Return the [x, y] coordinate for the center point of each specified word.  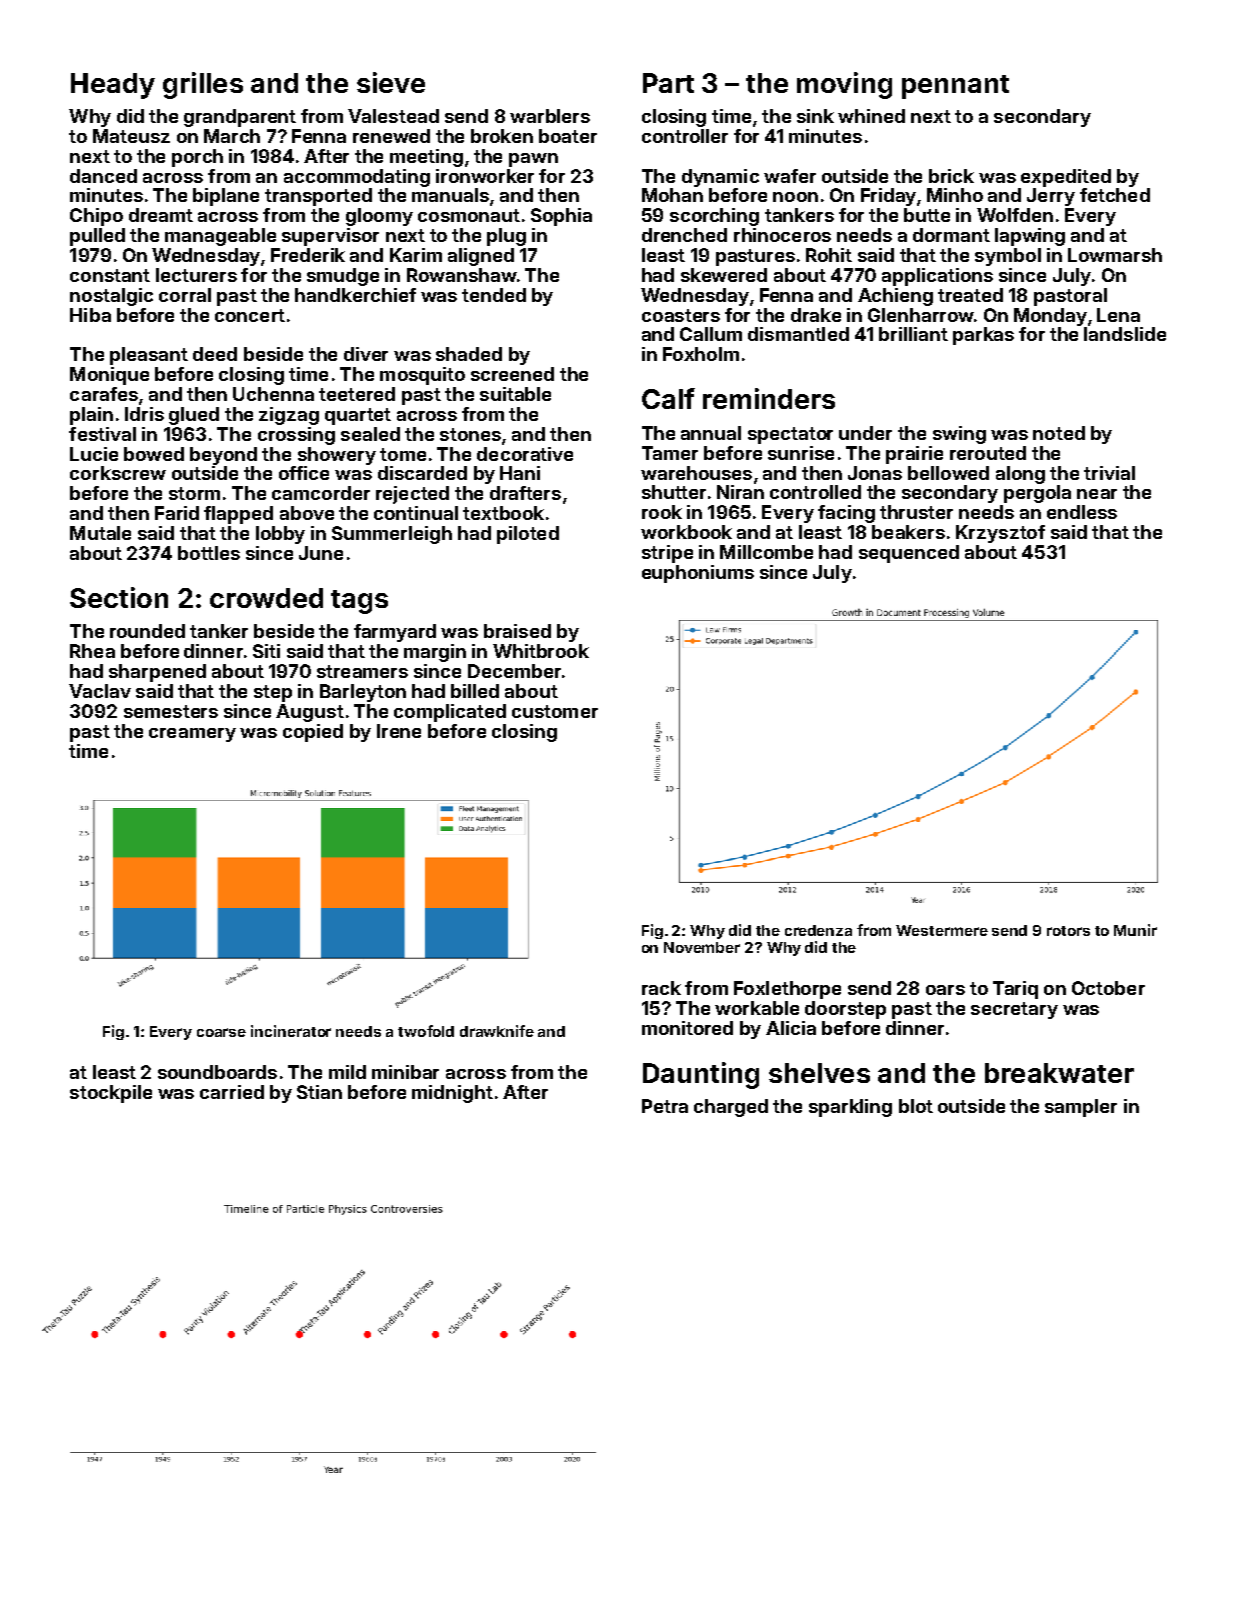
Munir [1135, 930]
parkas [983, 336]
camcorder [321, 493]
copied [313, 733]
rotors [1068, 931]
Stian [319, 1092]
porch [197, 158]
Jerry [1051, 197]
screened [512, 374]
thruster [916, 512]
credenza [818, 930]
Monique [109, 376]
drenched [684, 235]
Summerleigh [392, 535]
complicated [450, 713]
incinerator [291, 1031]
